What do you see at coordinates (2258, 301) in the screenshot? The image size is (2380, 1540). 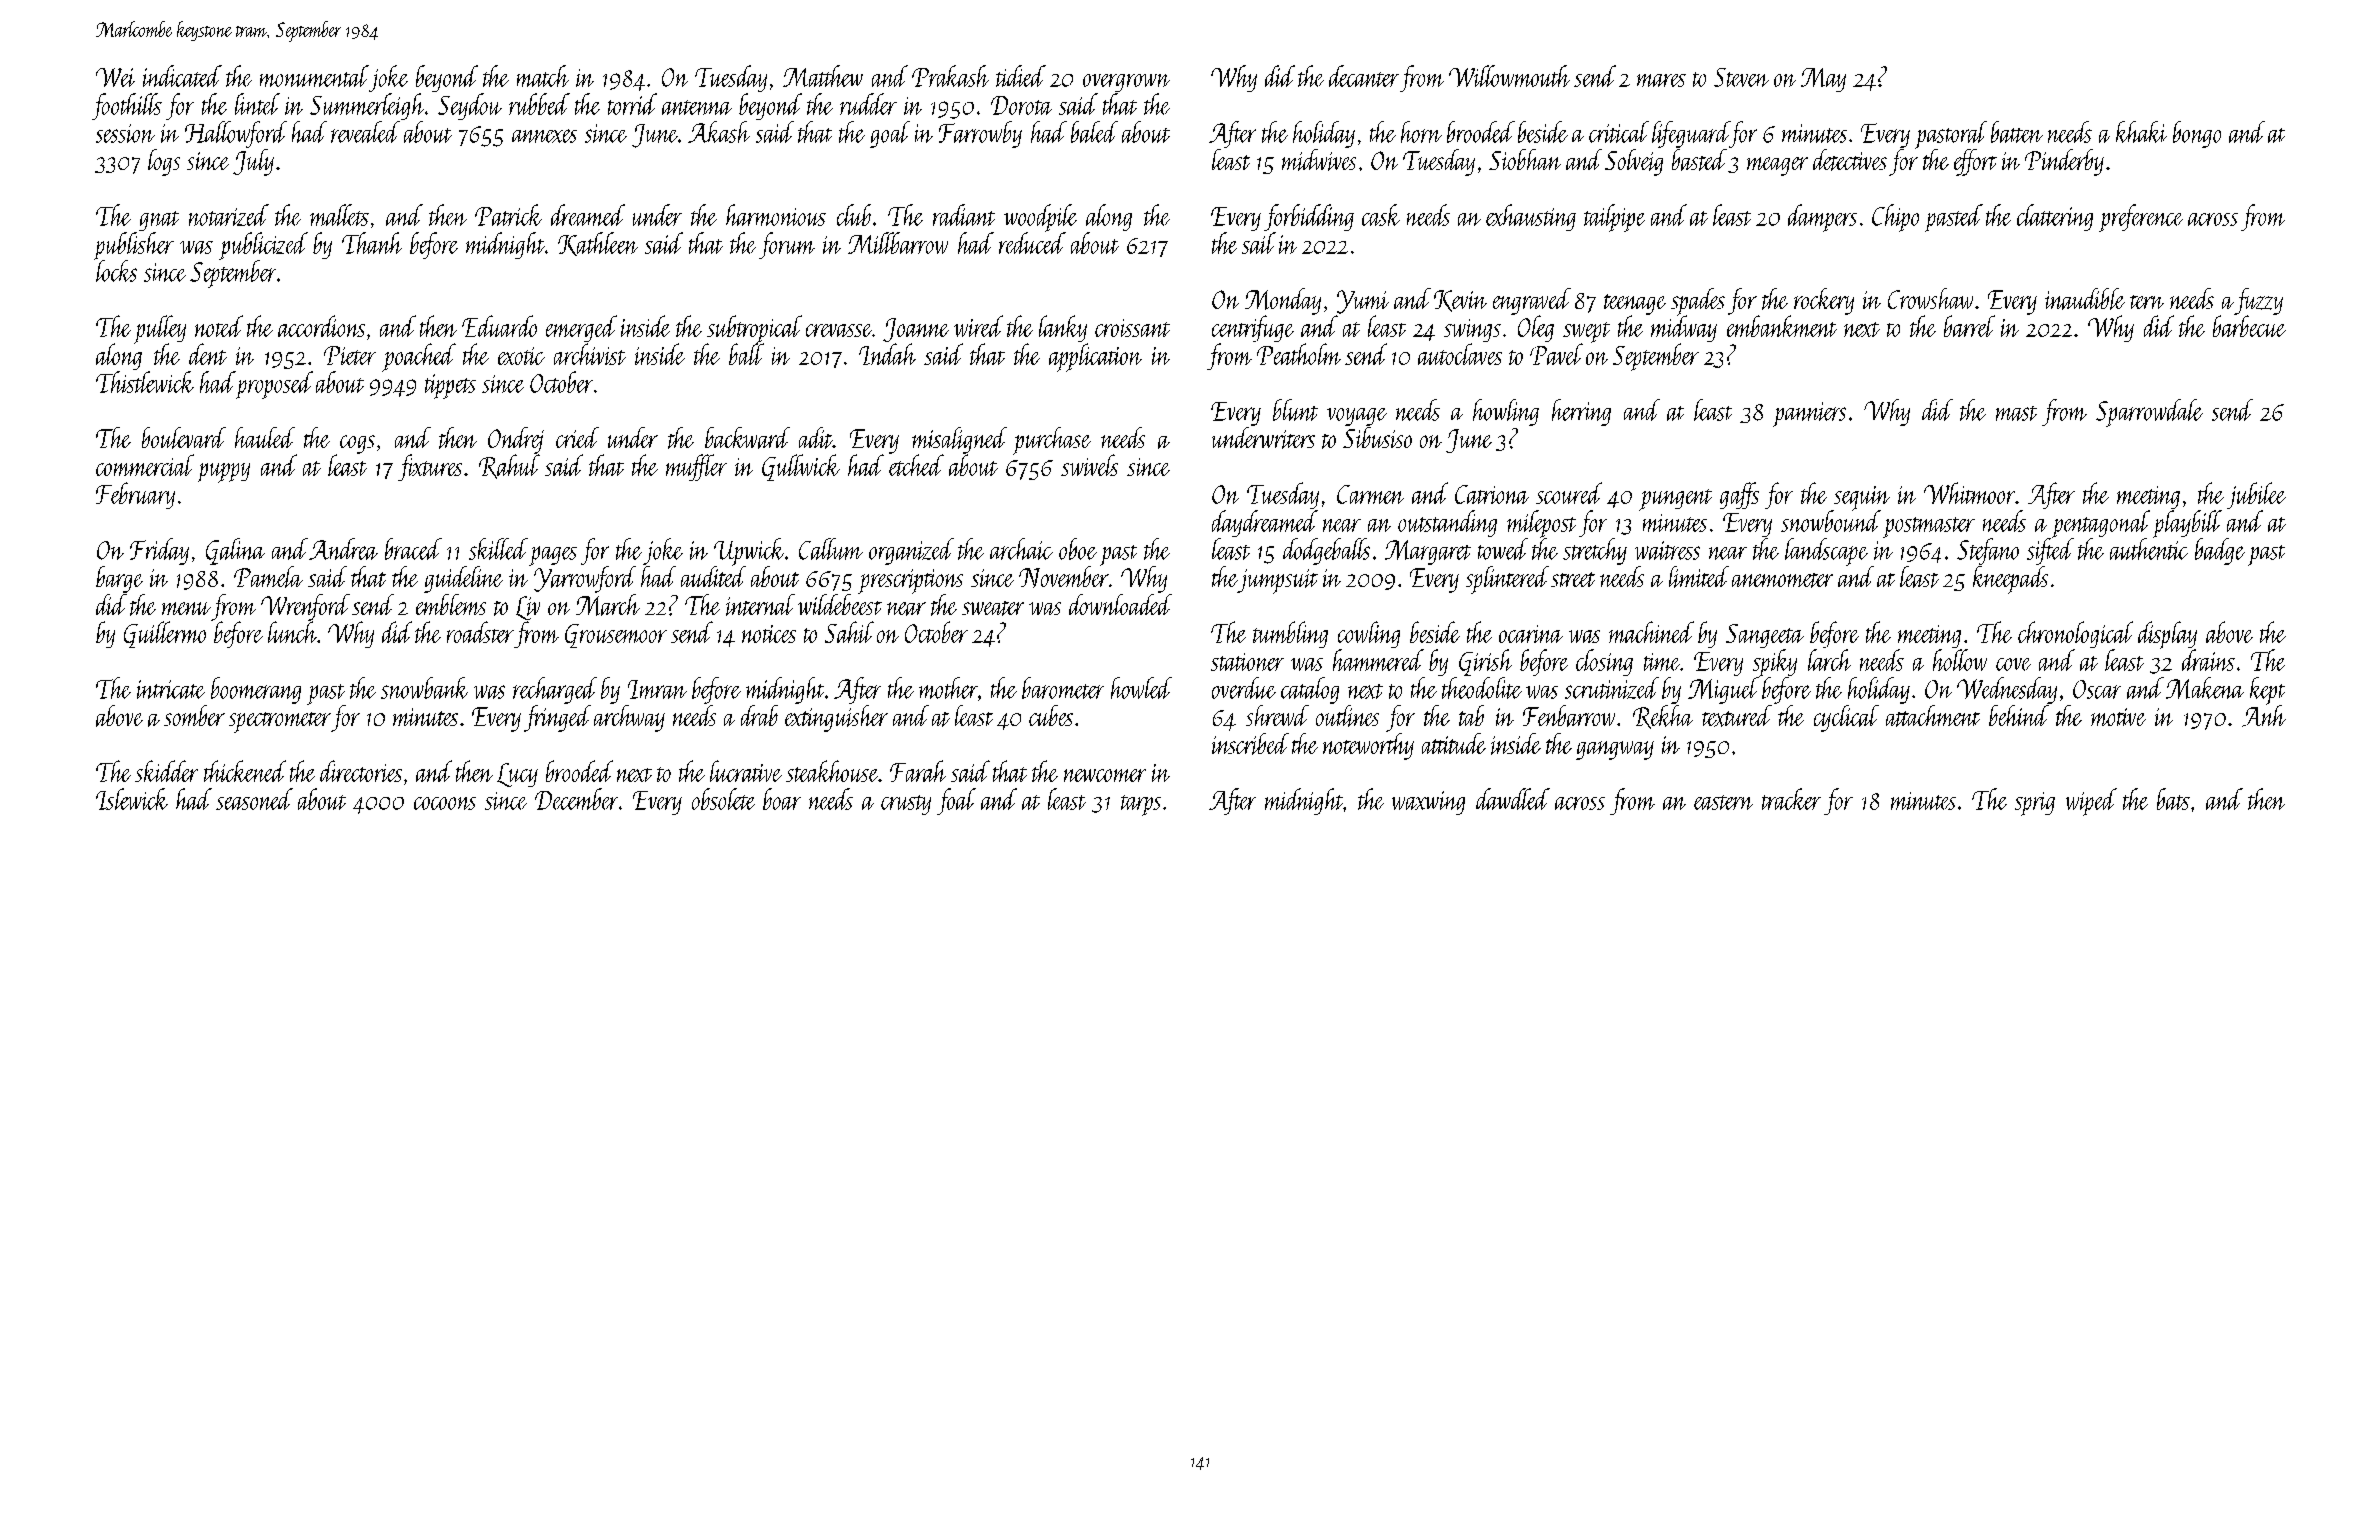 I see `fuzzy` at bounding box center [2258, 301].
